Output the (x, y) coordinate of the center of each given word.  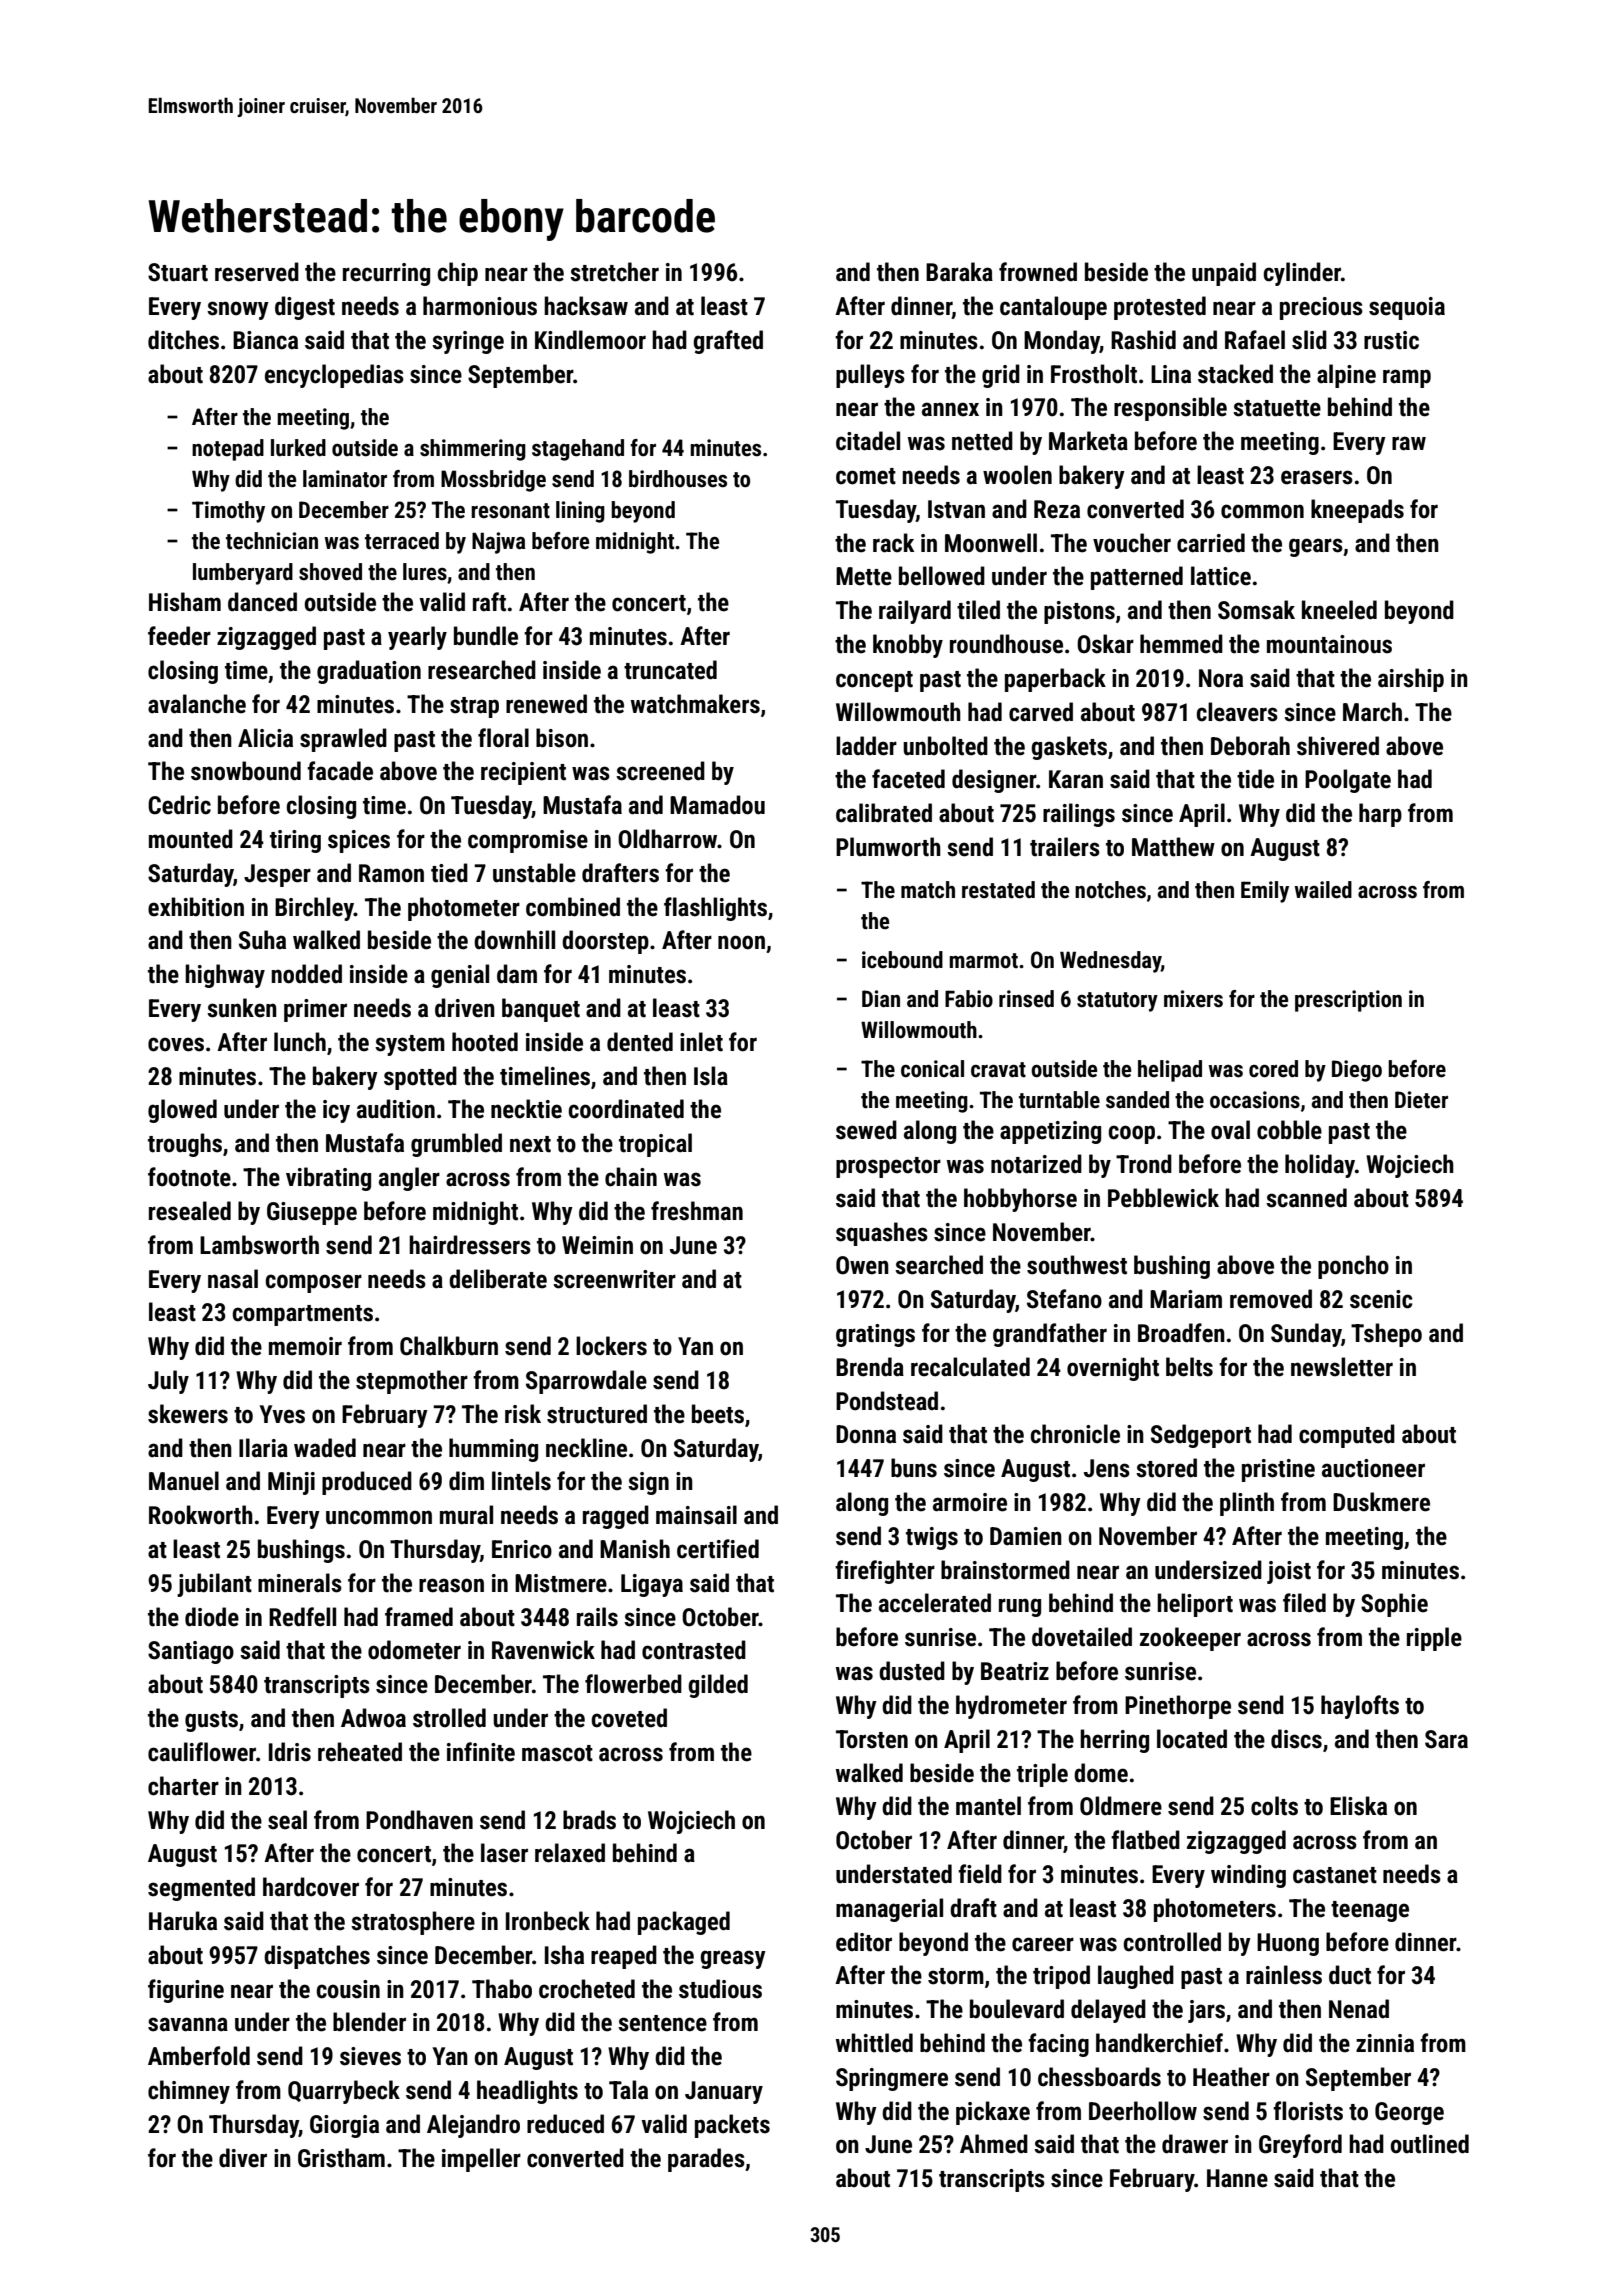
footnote (189, 1177)
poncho (1353, 1267)
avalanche (197, 704)
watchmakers (695, 704)
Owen (862, 1265)
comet (866, 476)
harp (1380, 815)
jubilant (214, 1585)
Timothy (228, 512)
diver (243, 2158)
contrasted (694, 1650)
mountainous (1329, 644)
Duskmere (1381, 1502)
